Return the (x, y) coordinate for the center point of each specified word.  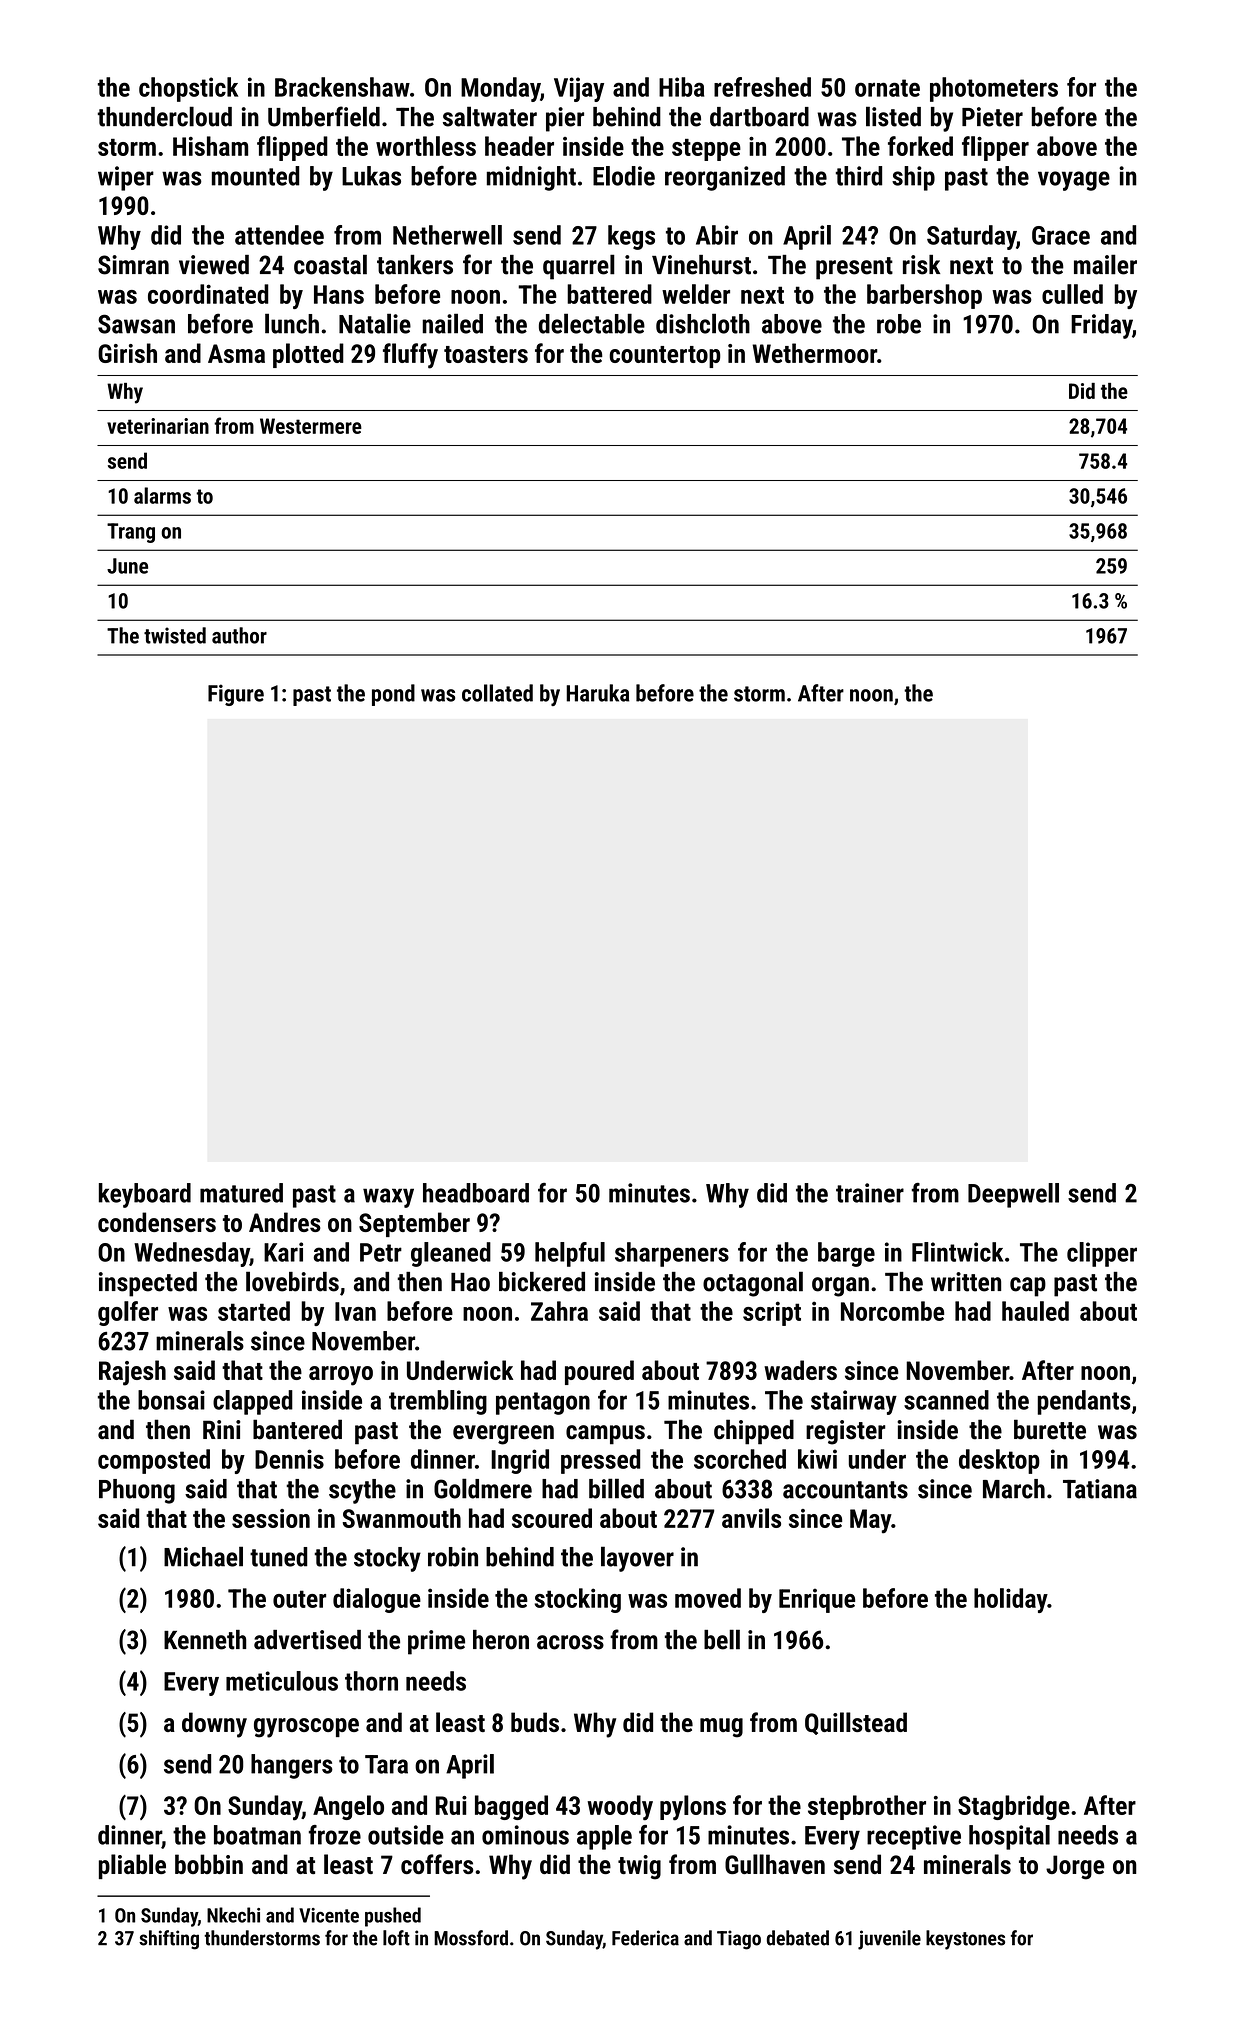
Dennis (289, 1459)
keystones (965, 1940)
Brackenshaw (342, 87)
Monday (500, 89)
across (570, 1642)
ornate (887, 88)
